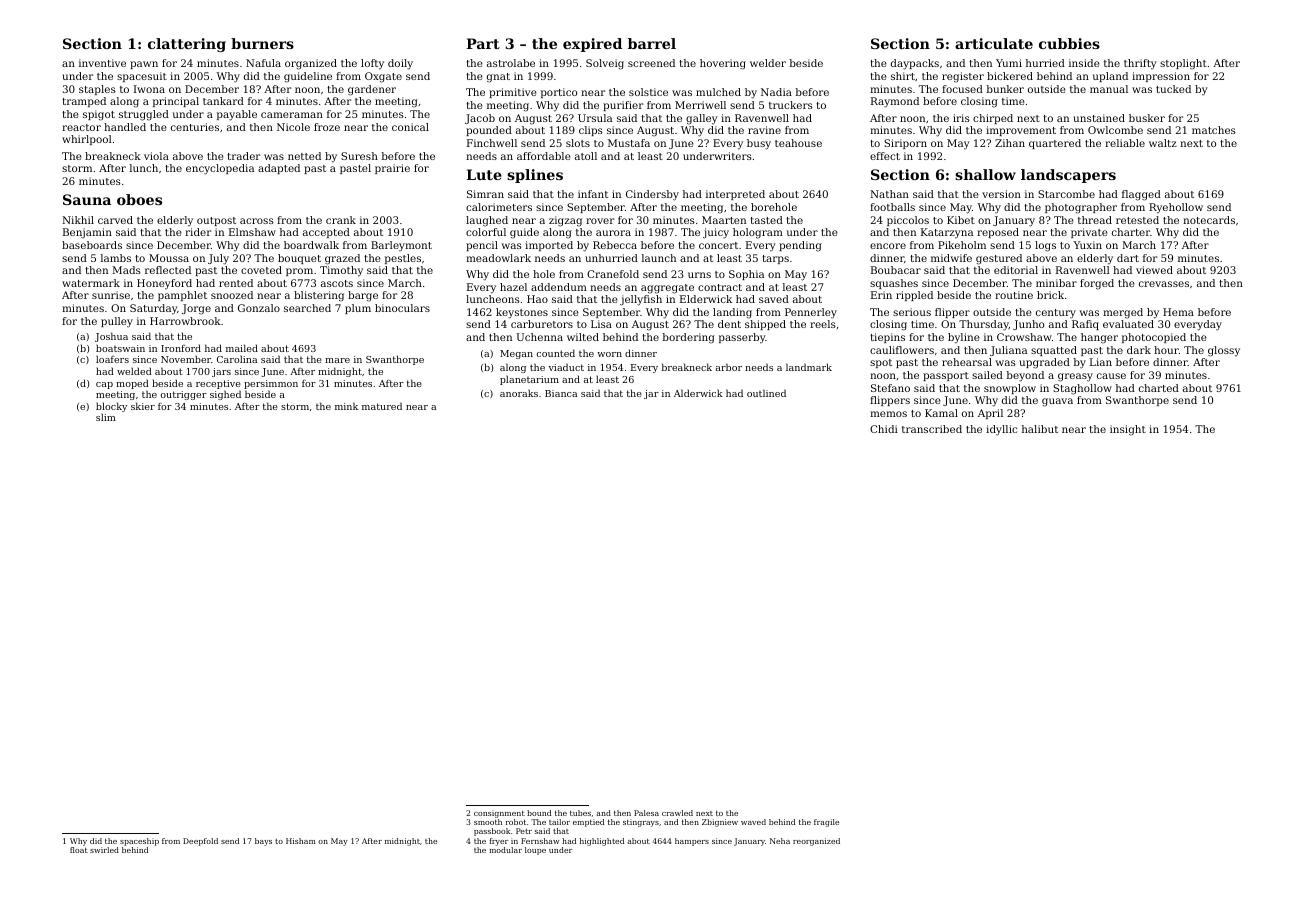 The image size is (1308, 924). Describe the element at coordinates (1128, 430) in the screenshot. I see `insight` at that location.
